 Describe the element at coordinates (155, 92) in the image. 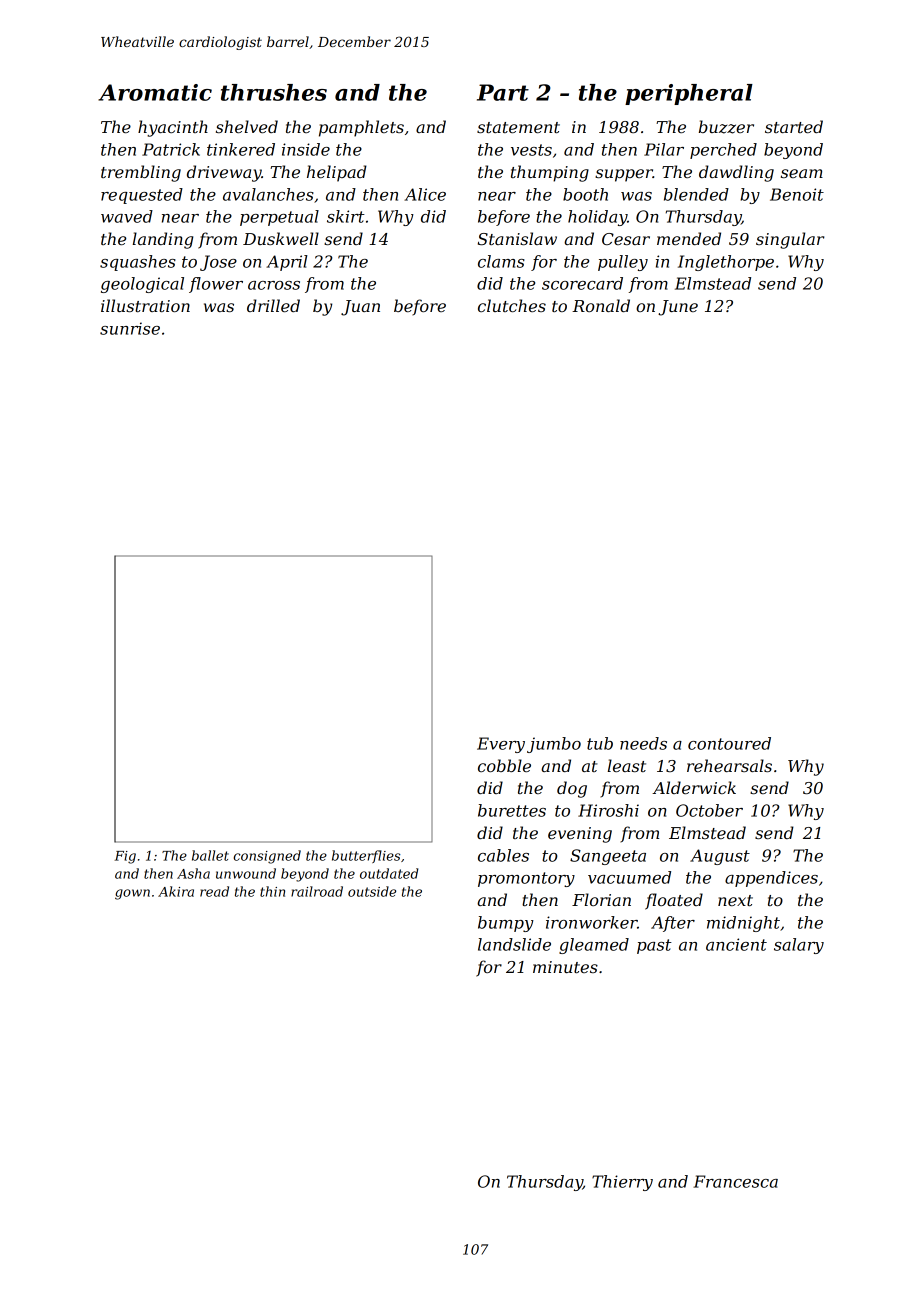

I see `Aromatic` at that location.
